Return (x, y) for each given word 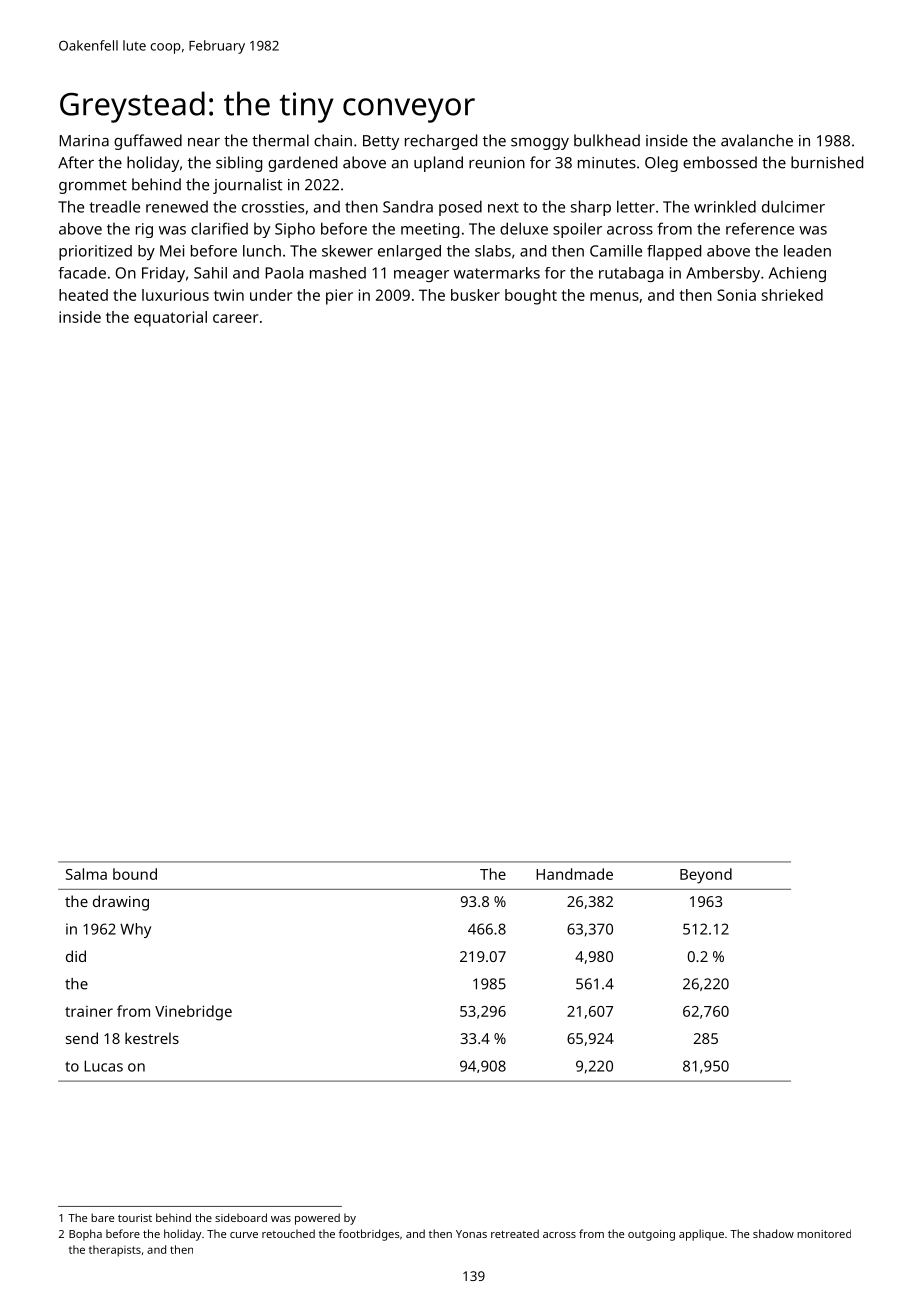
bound (135, 874)
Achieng (797, 274)
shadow (773, 1233)
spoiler (577, 230)
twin (229, 295)
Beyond (706, 876)
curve (244, 1235)
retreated (515, 1233)
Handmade (574, 874)
